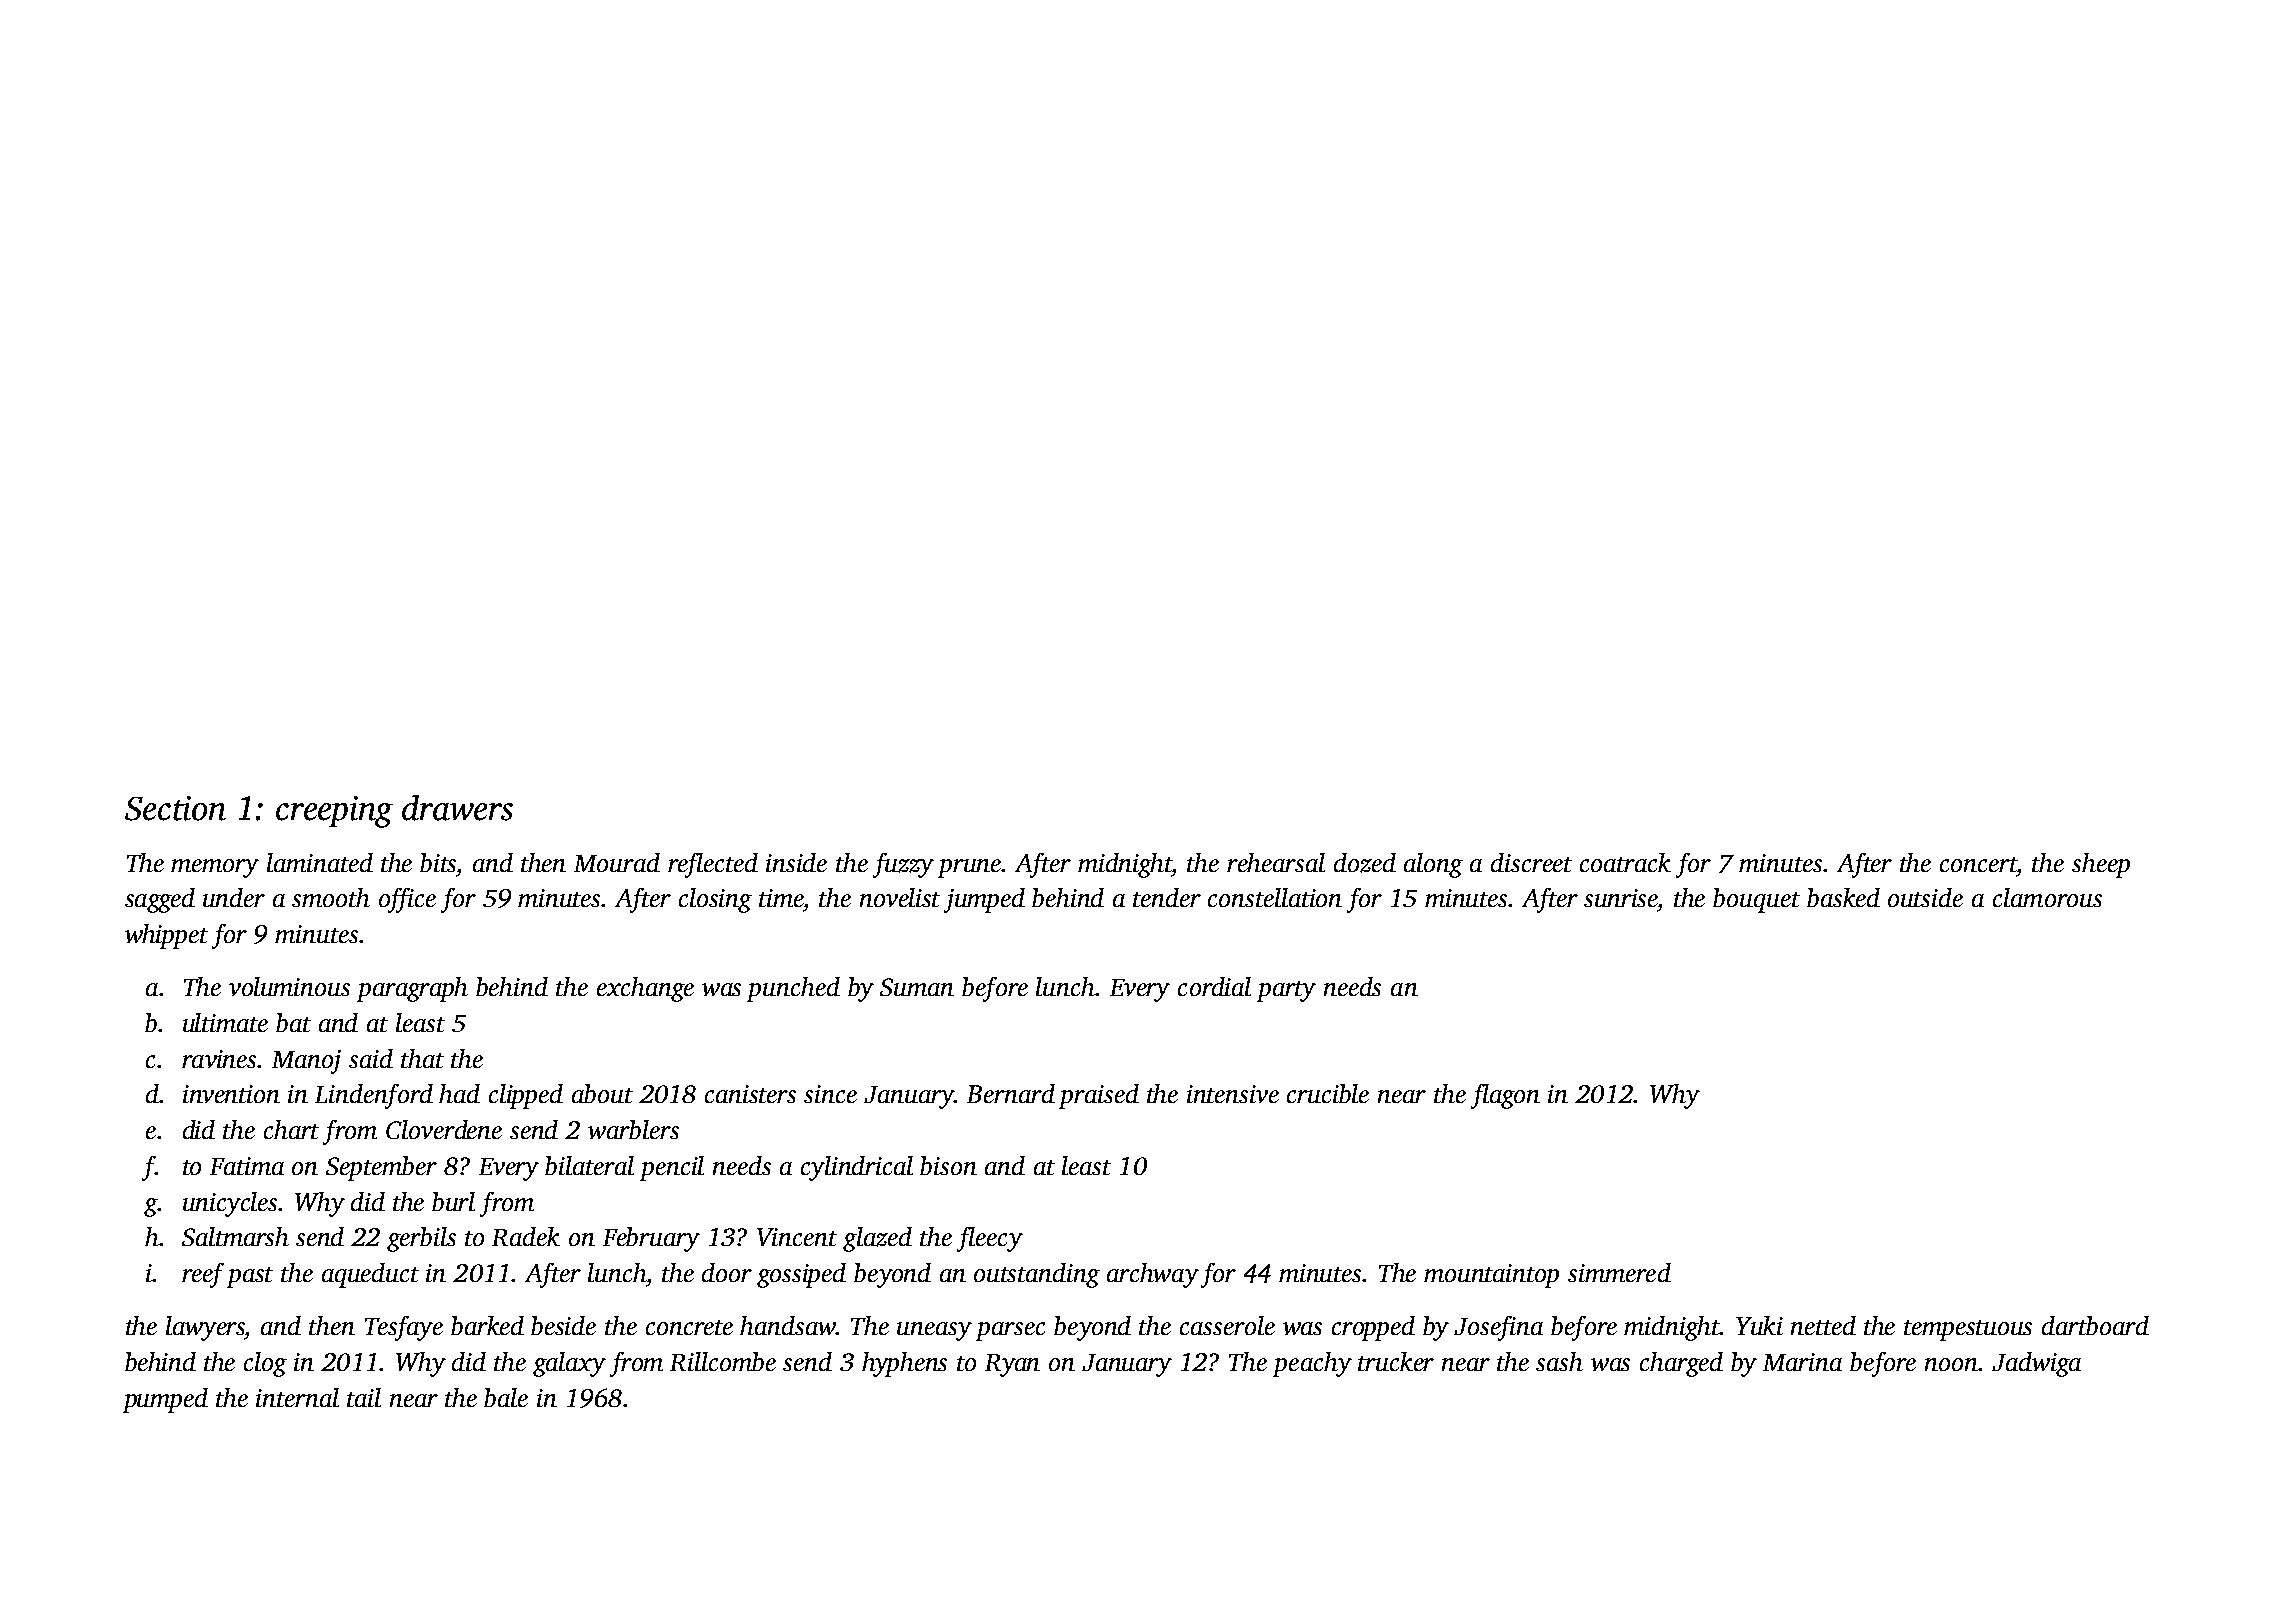  Describe the element at coordinates (796, 862) in the screenshot. I see `inside` at that location.
